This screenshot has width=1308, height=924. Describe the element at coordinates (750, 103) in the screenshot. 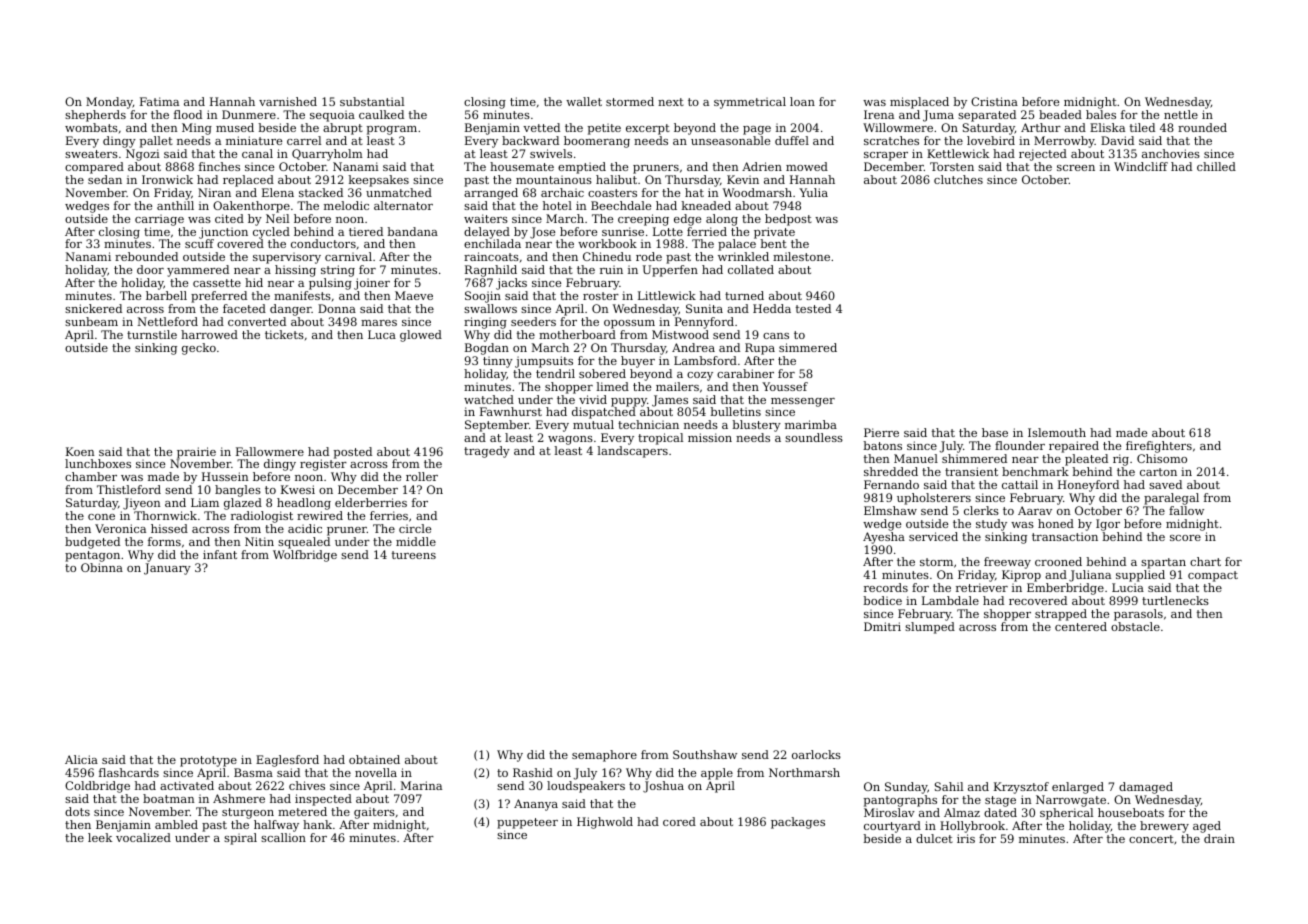

I see `symmetrical` at that location.
